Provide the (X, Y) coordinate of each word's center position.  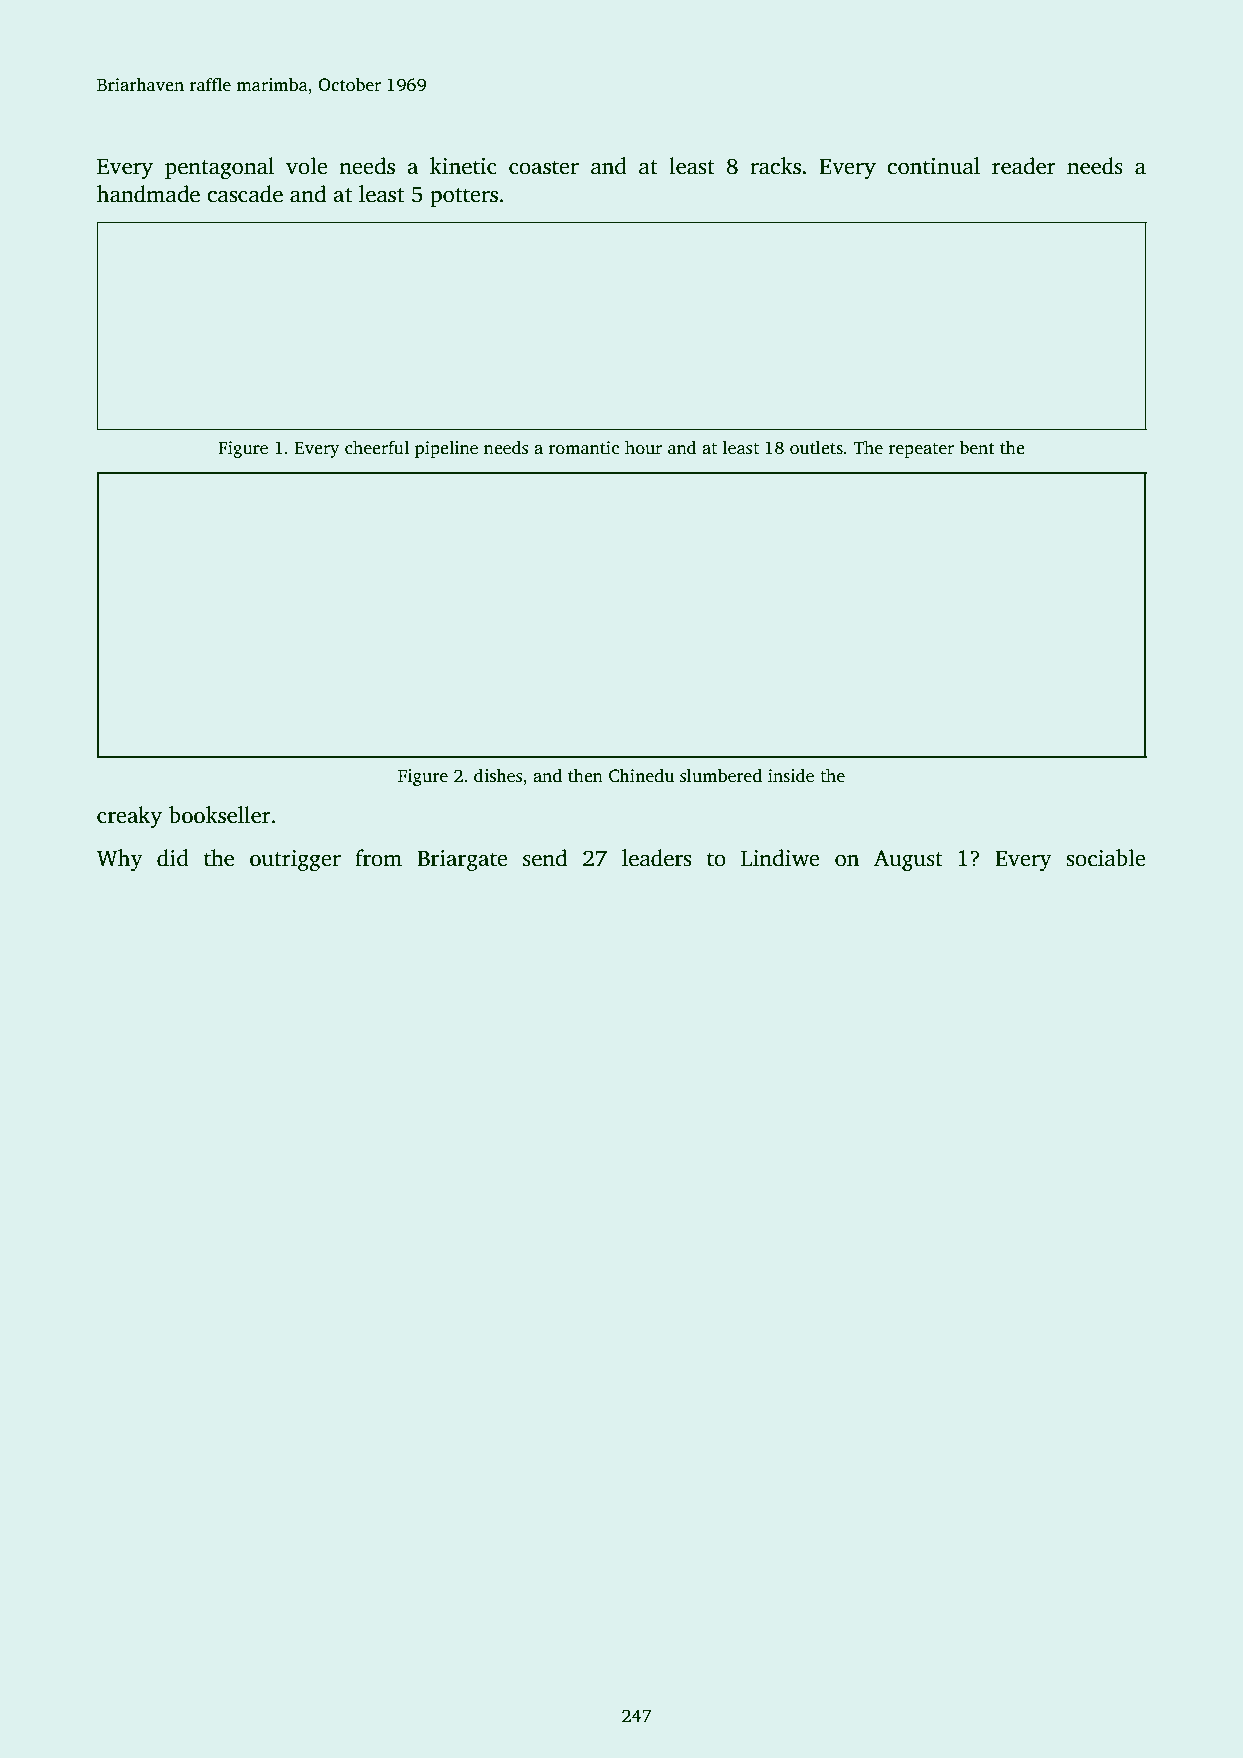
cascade (245, 194)
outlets (816, 447)
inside (791, 775)
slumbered (721, 775)
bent (977, 448)
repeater (921, 450)
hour (643, 447)
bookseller (220, 815)
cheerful (377, 447)
